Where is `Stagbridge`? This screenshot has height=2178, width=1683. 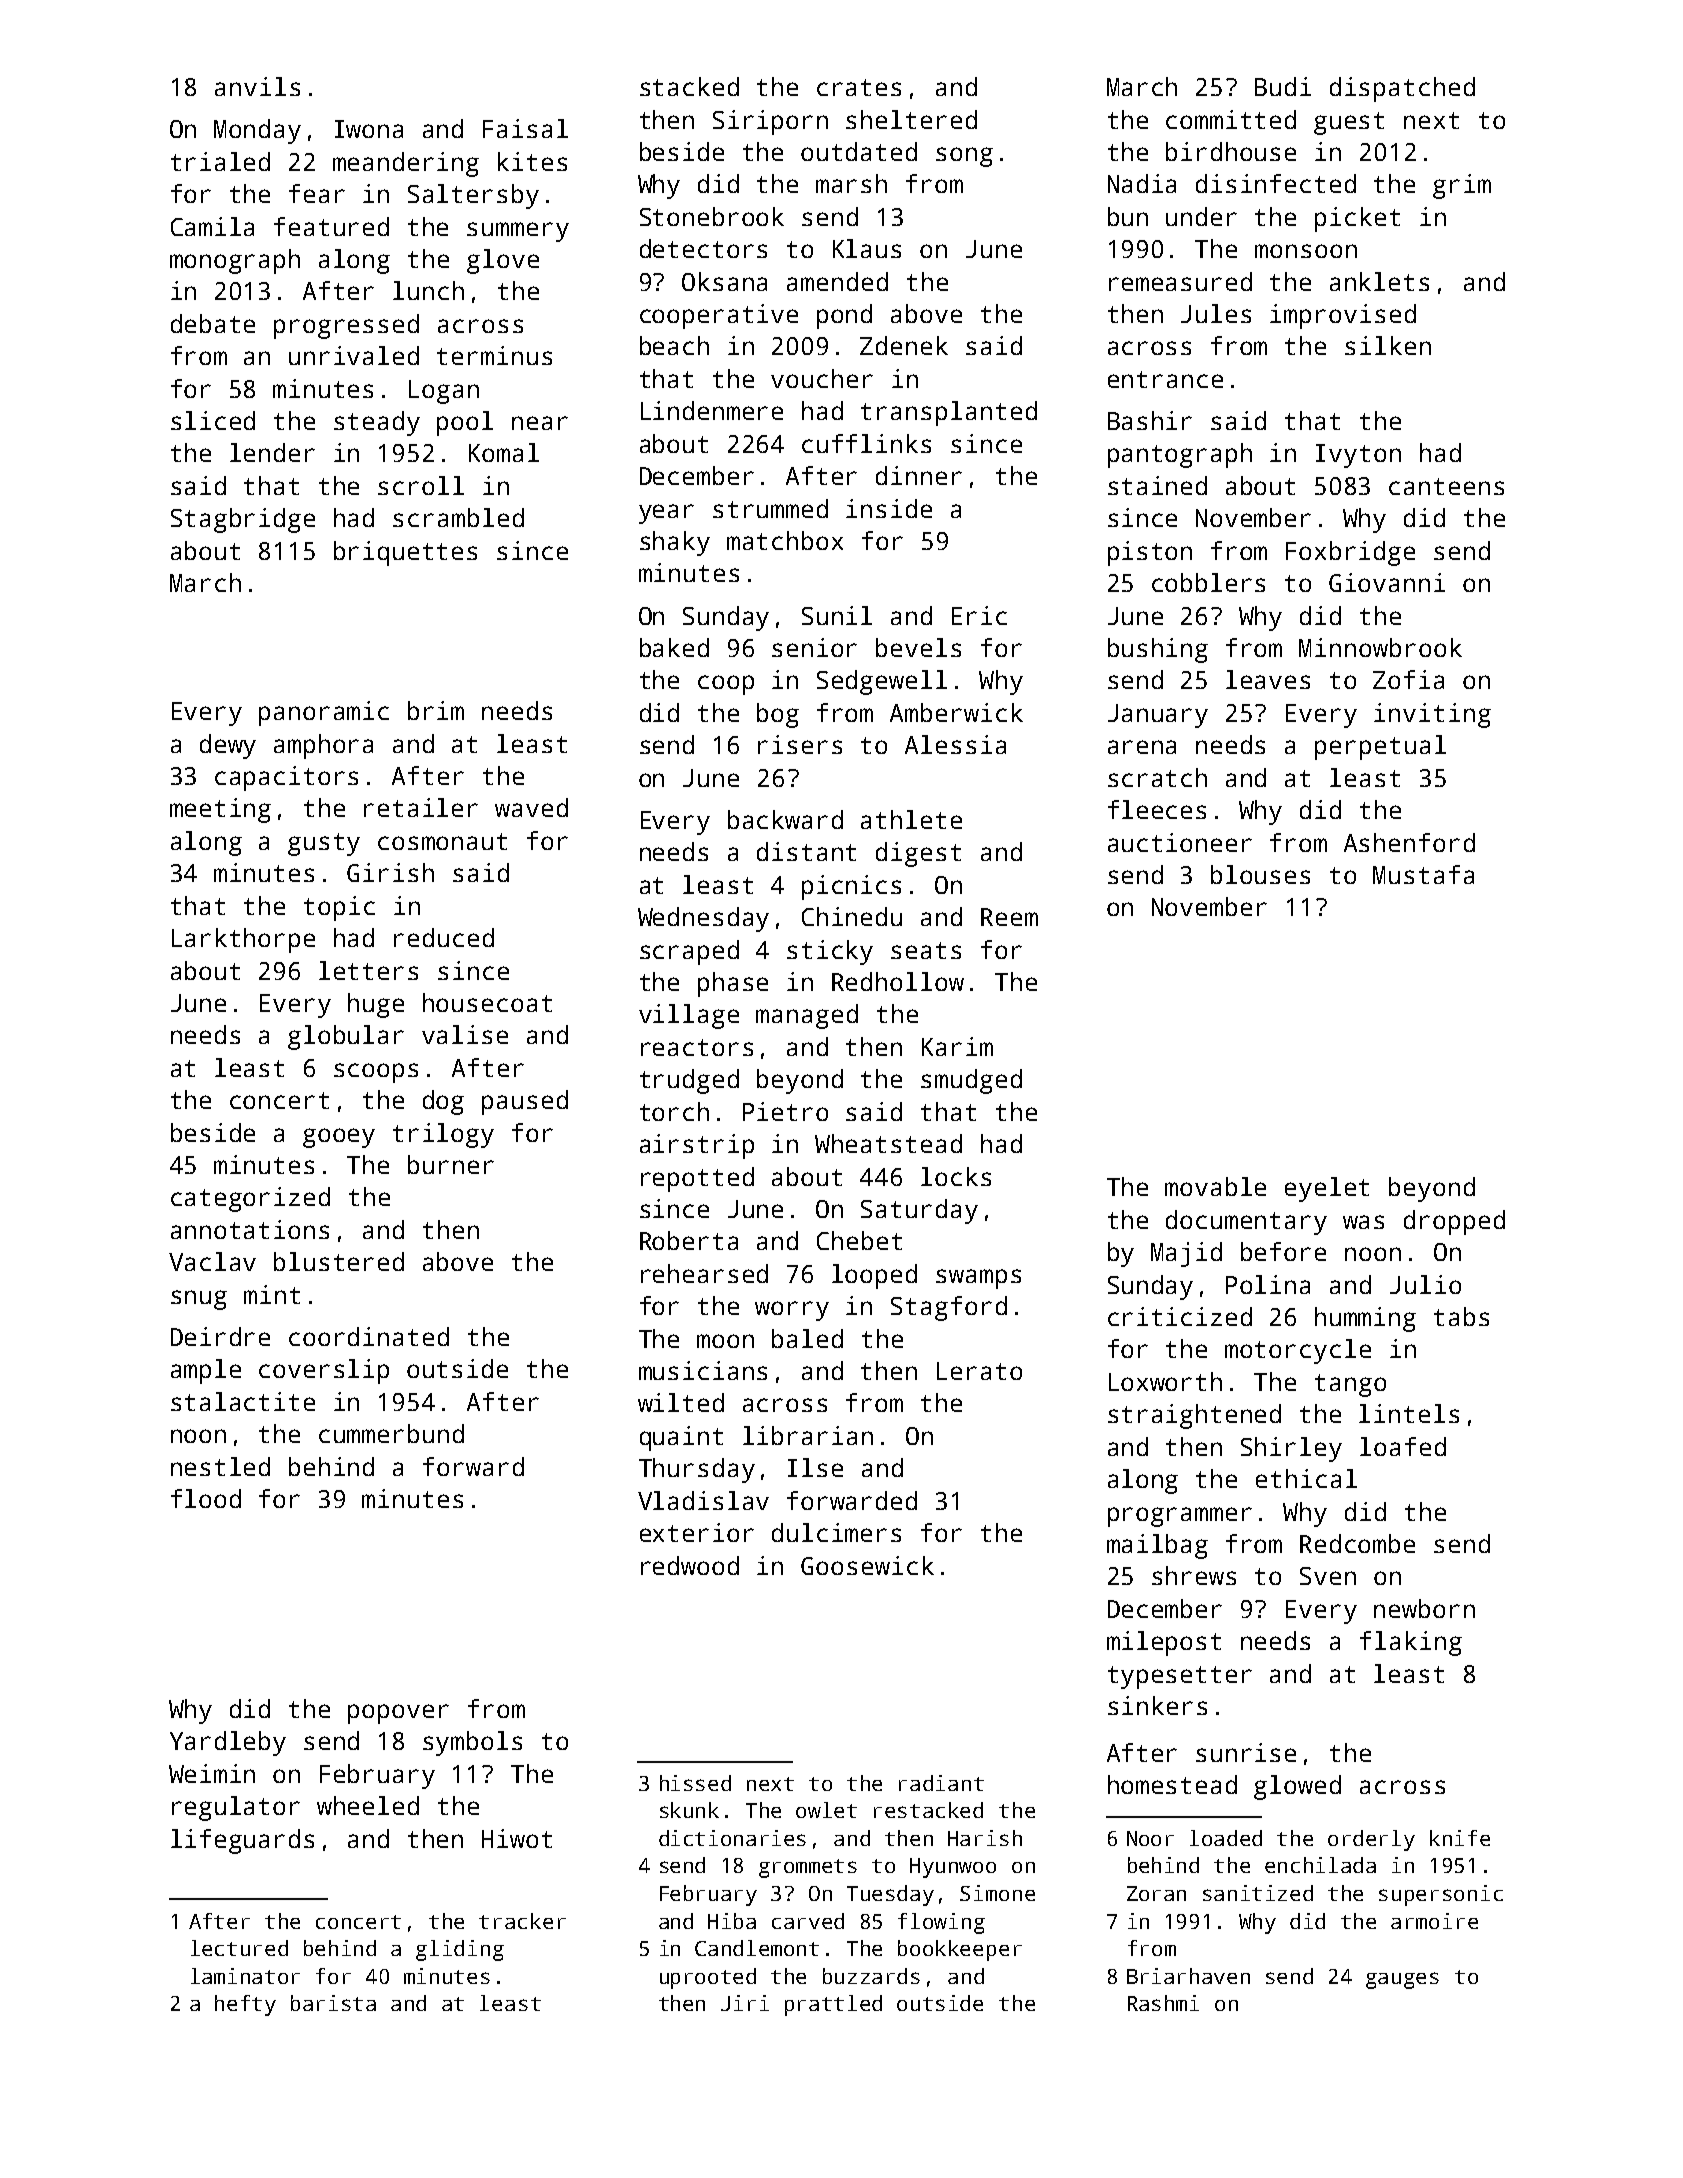 Stagbridge is located at coordinates (243, 520).
